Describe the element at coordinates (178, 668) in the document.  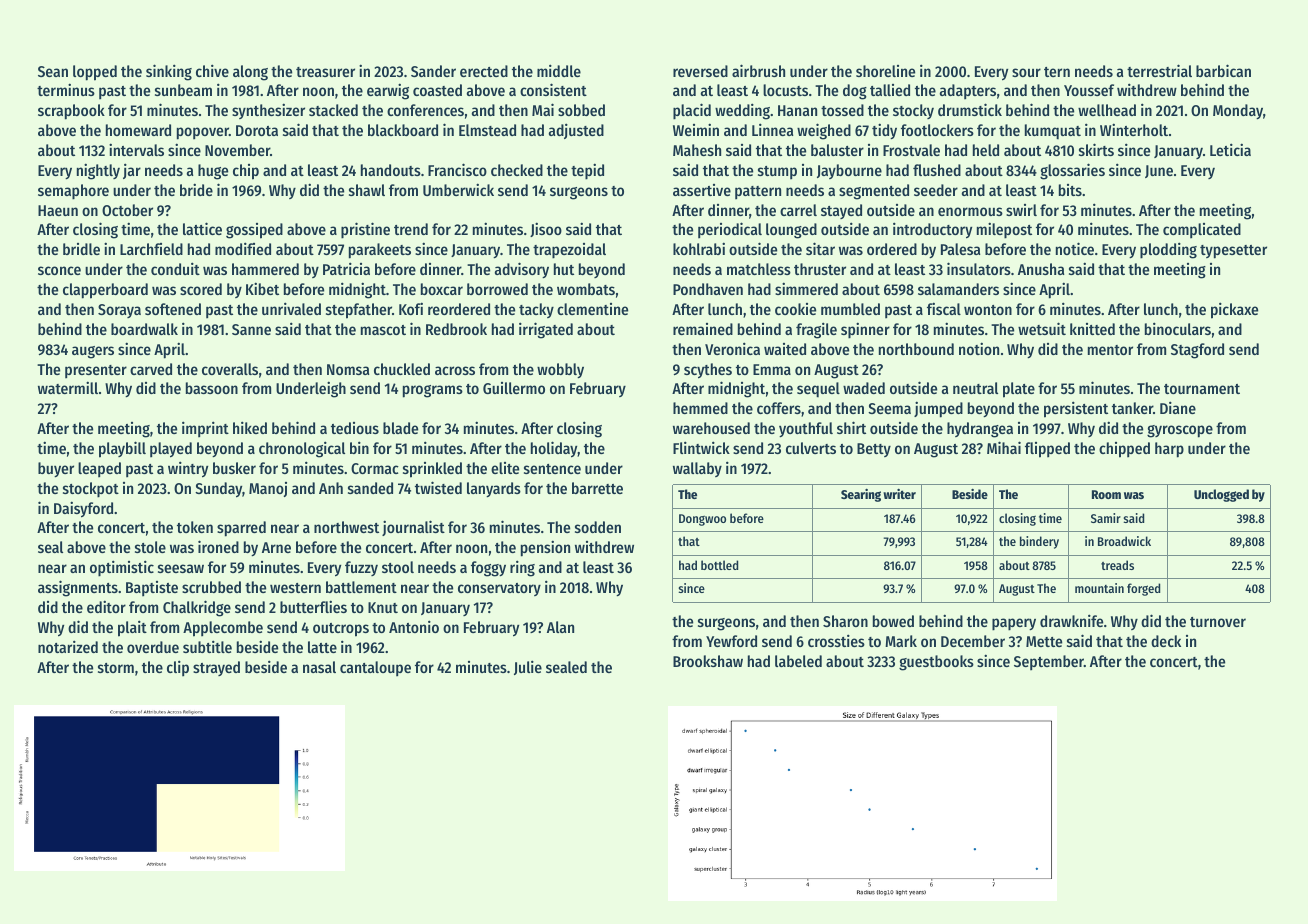
I see `clip` at that location.
